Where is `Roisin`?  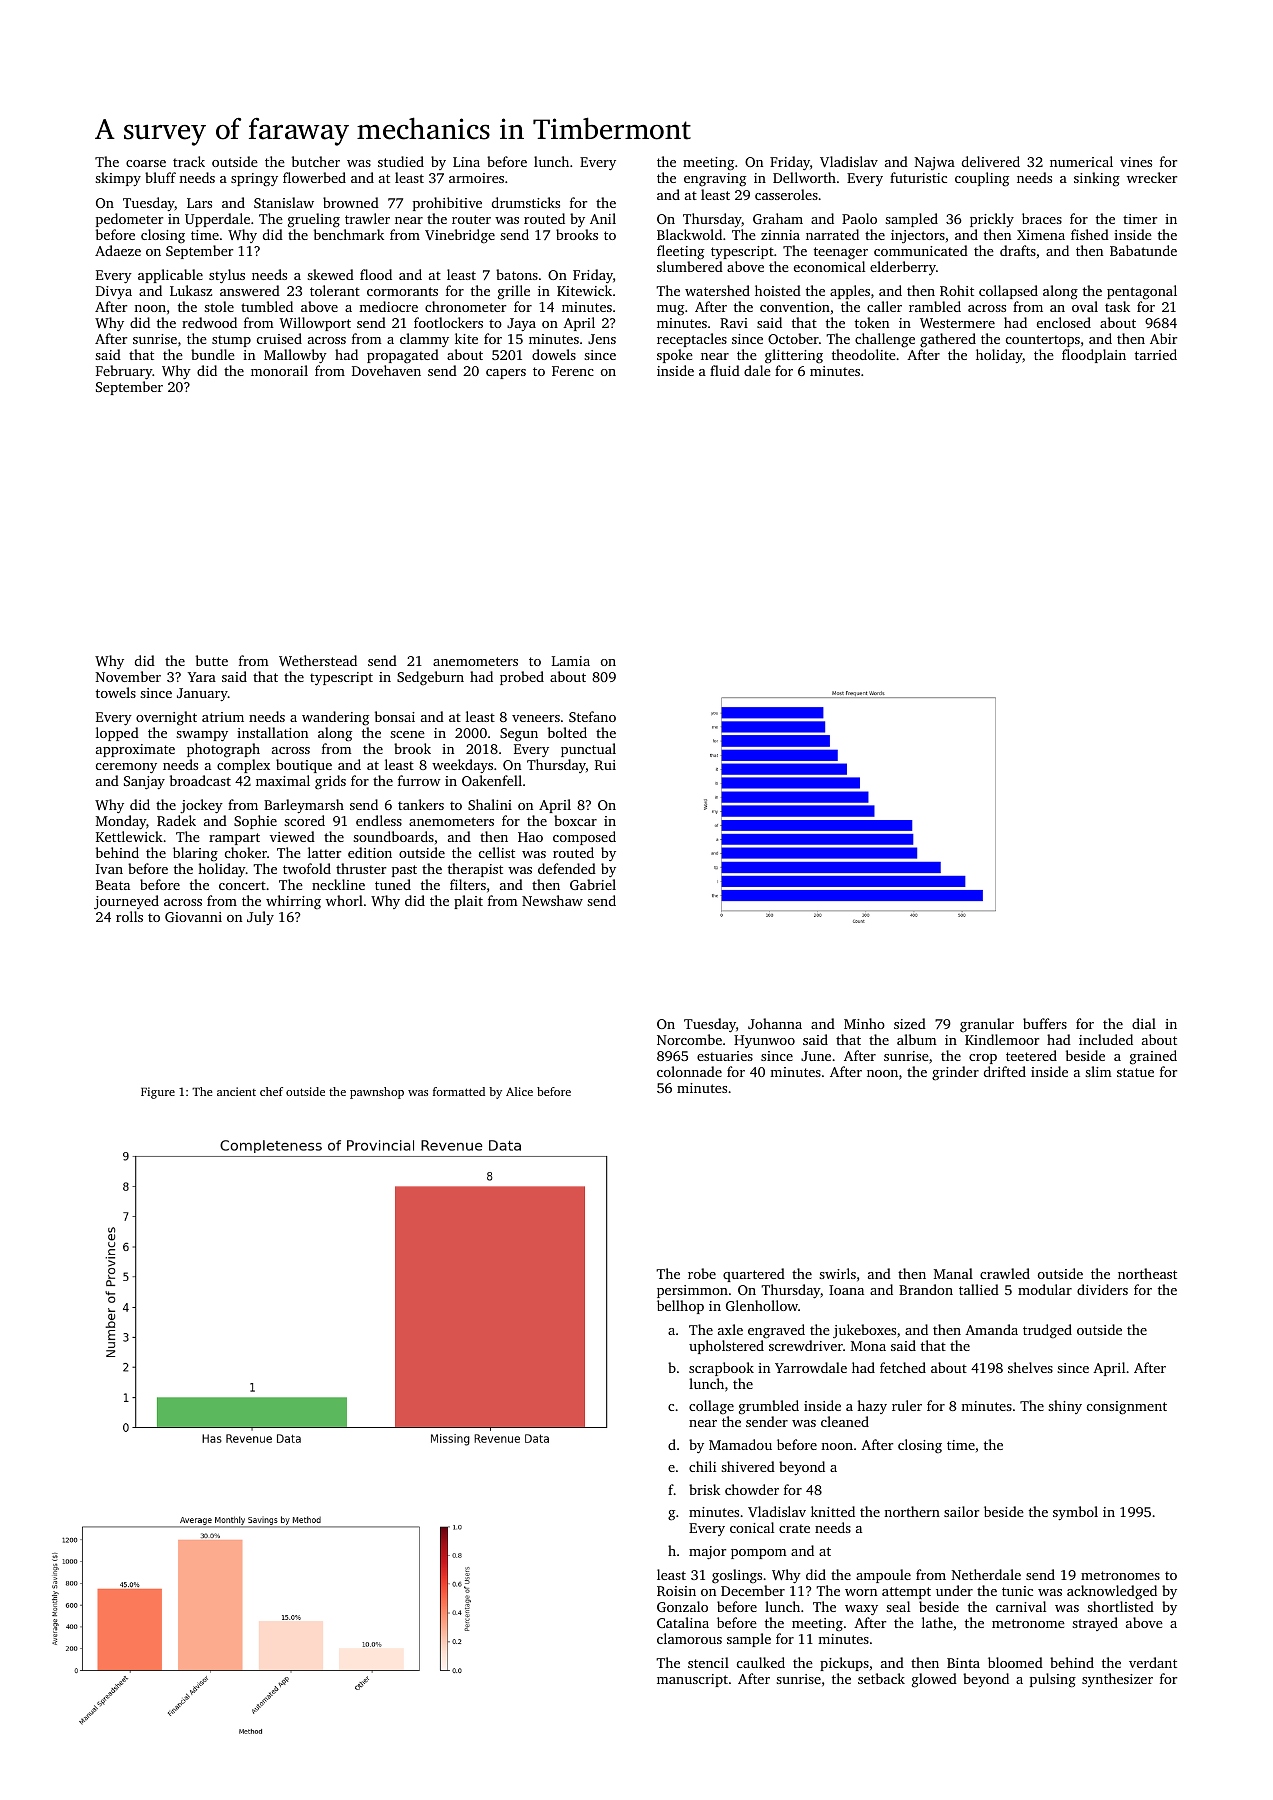
Roisin is located at coordinates (676, 1591).
